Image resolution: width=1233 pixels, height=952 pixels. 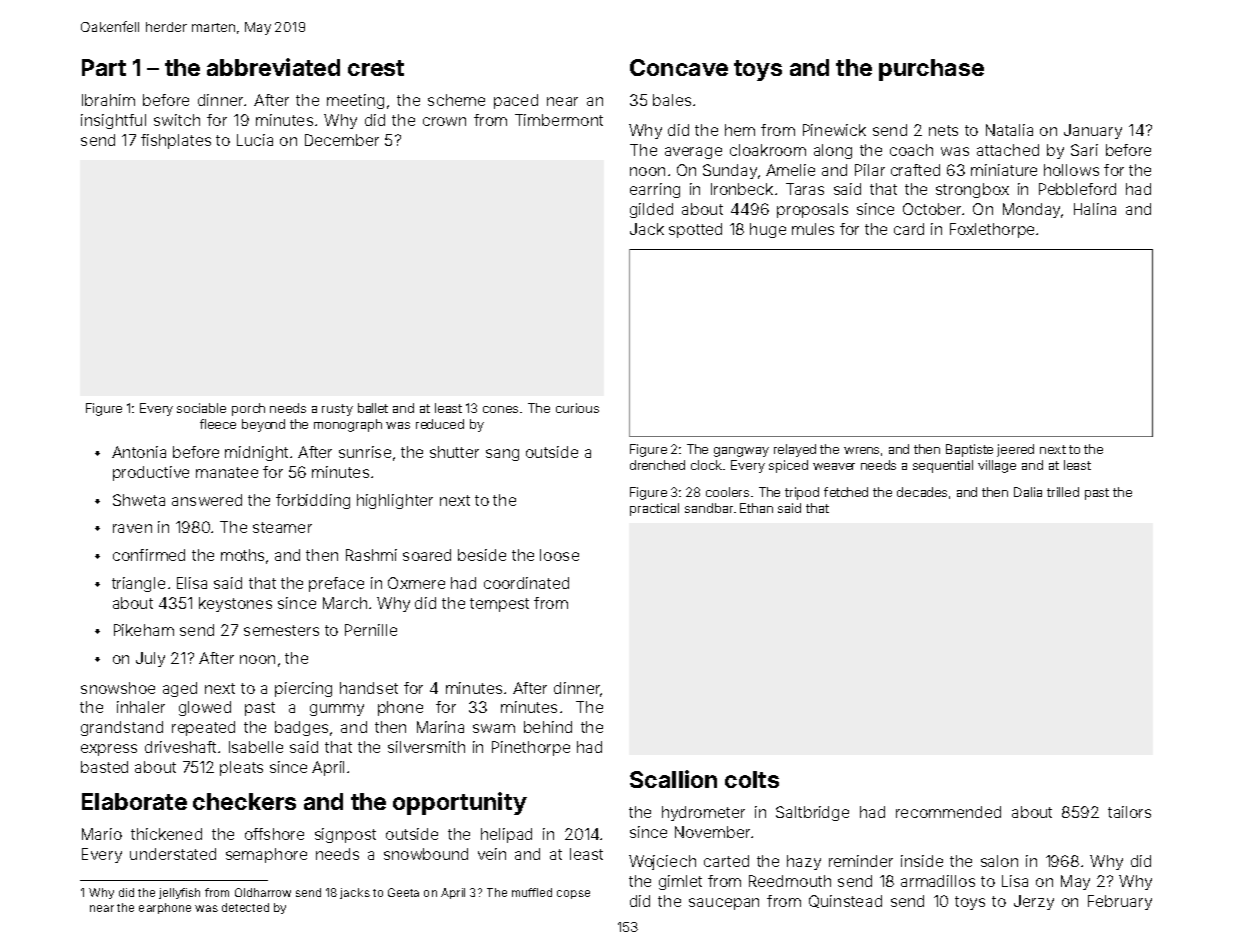 What do you see at coordinates (943, 130) in the image?
I see `nets` at bounding box center [943, 130].
